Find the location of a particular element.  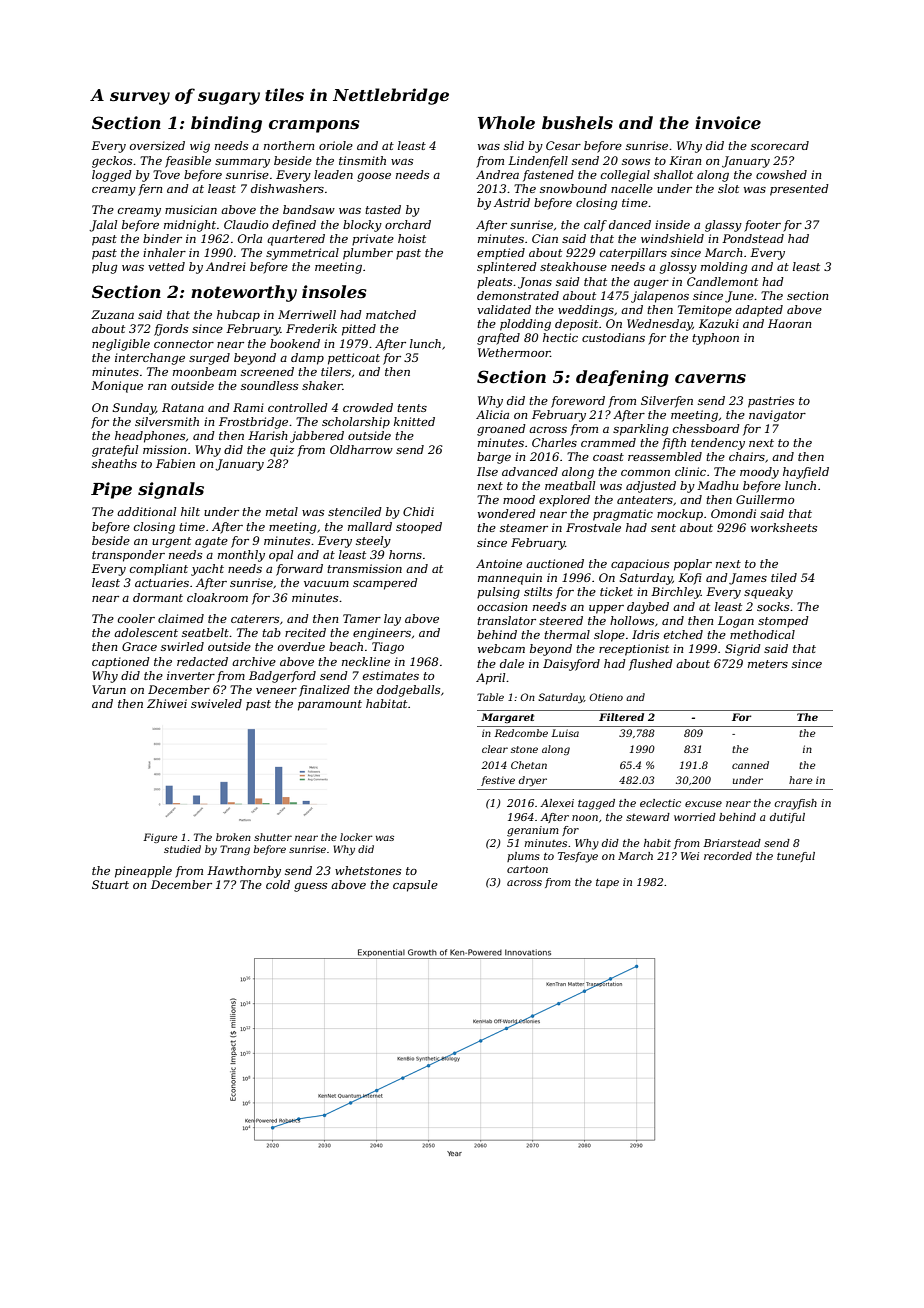

Zhiwei is located at coordinates (167, 703).
